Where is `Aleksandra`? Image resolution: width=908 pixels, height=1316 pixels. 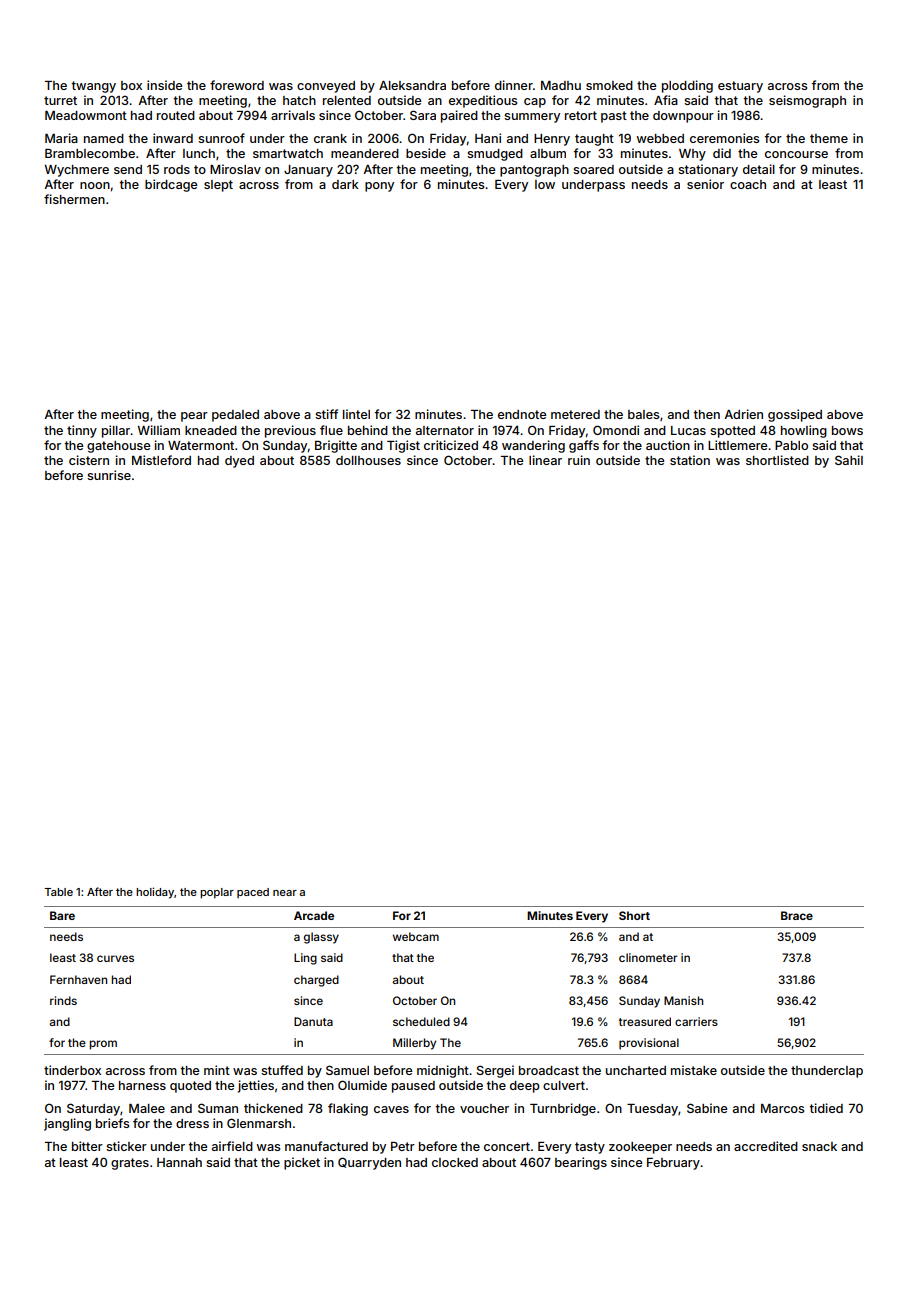
Aleksandra is located at coordinates (412, 85).
